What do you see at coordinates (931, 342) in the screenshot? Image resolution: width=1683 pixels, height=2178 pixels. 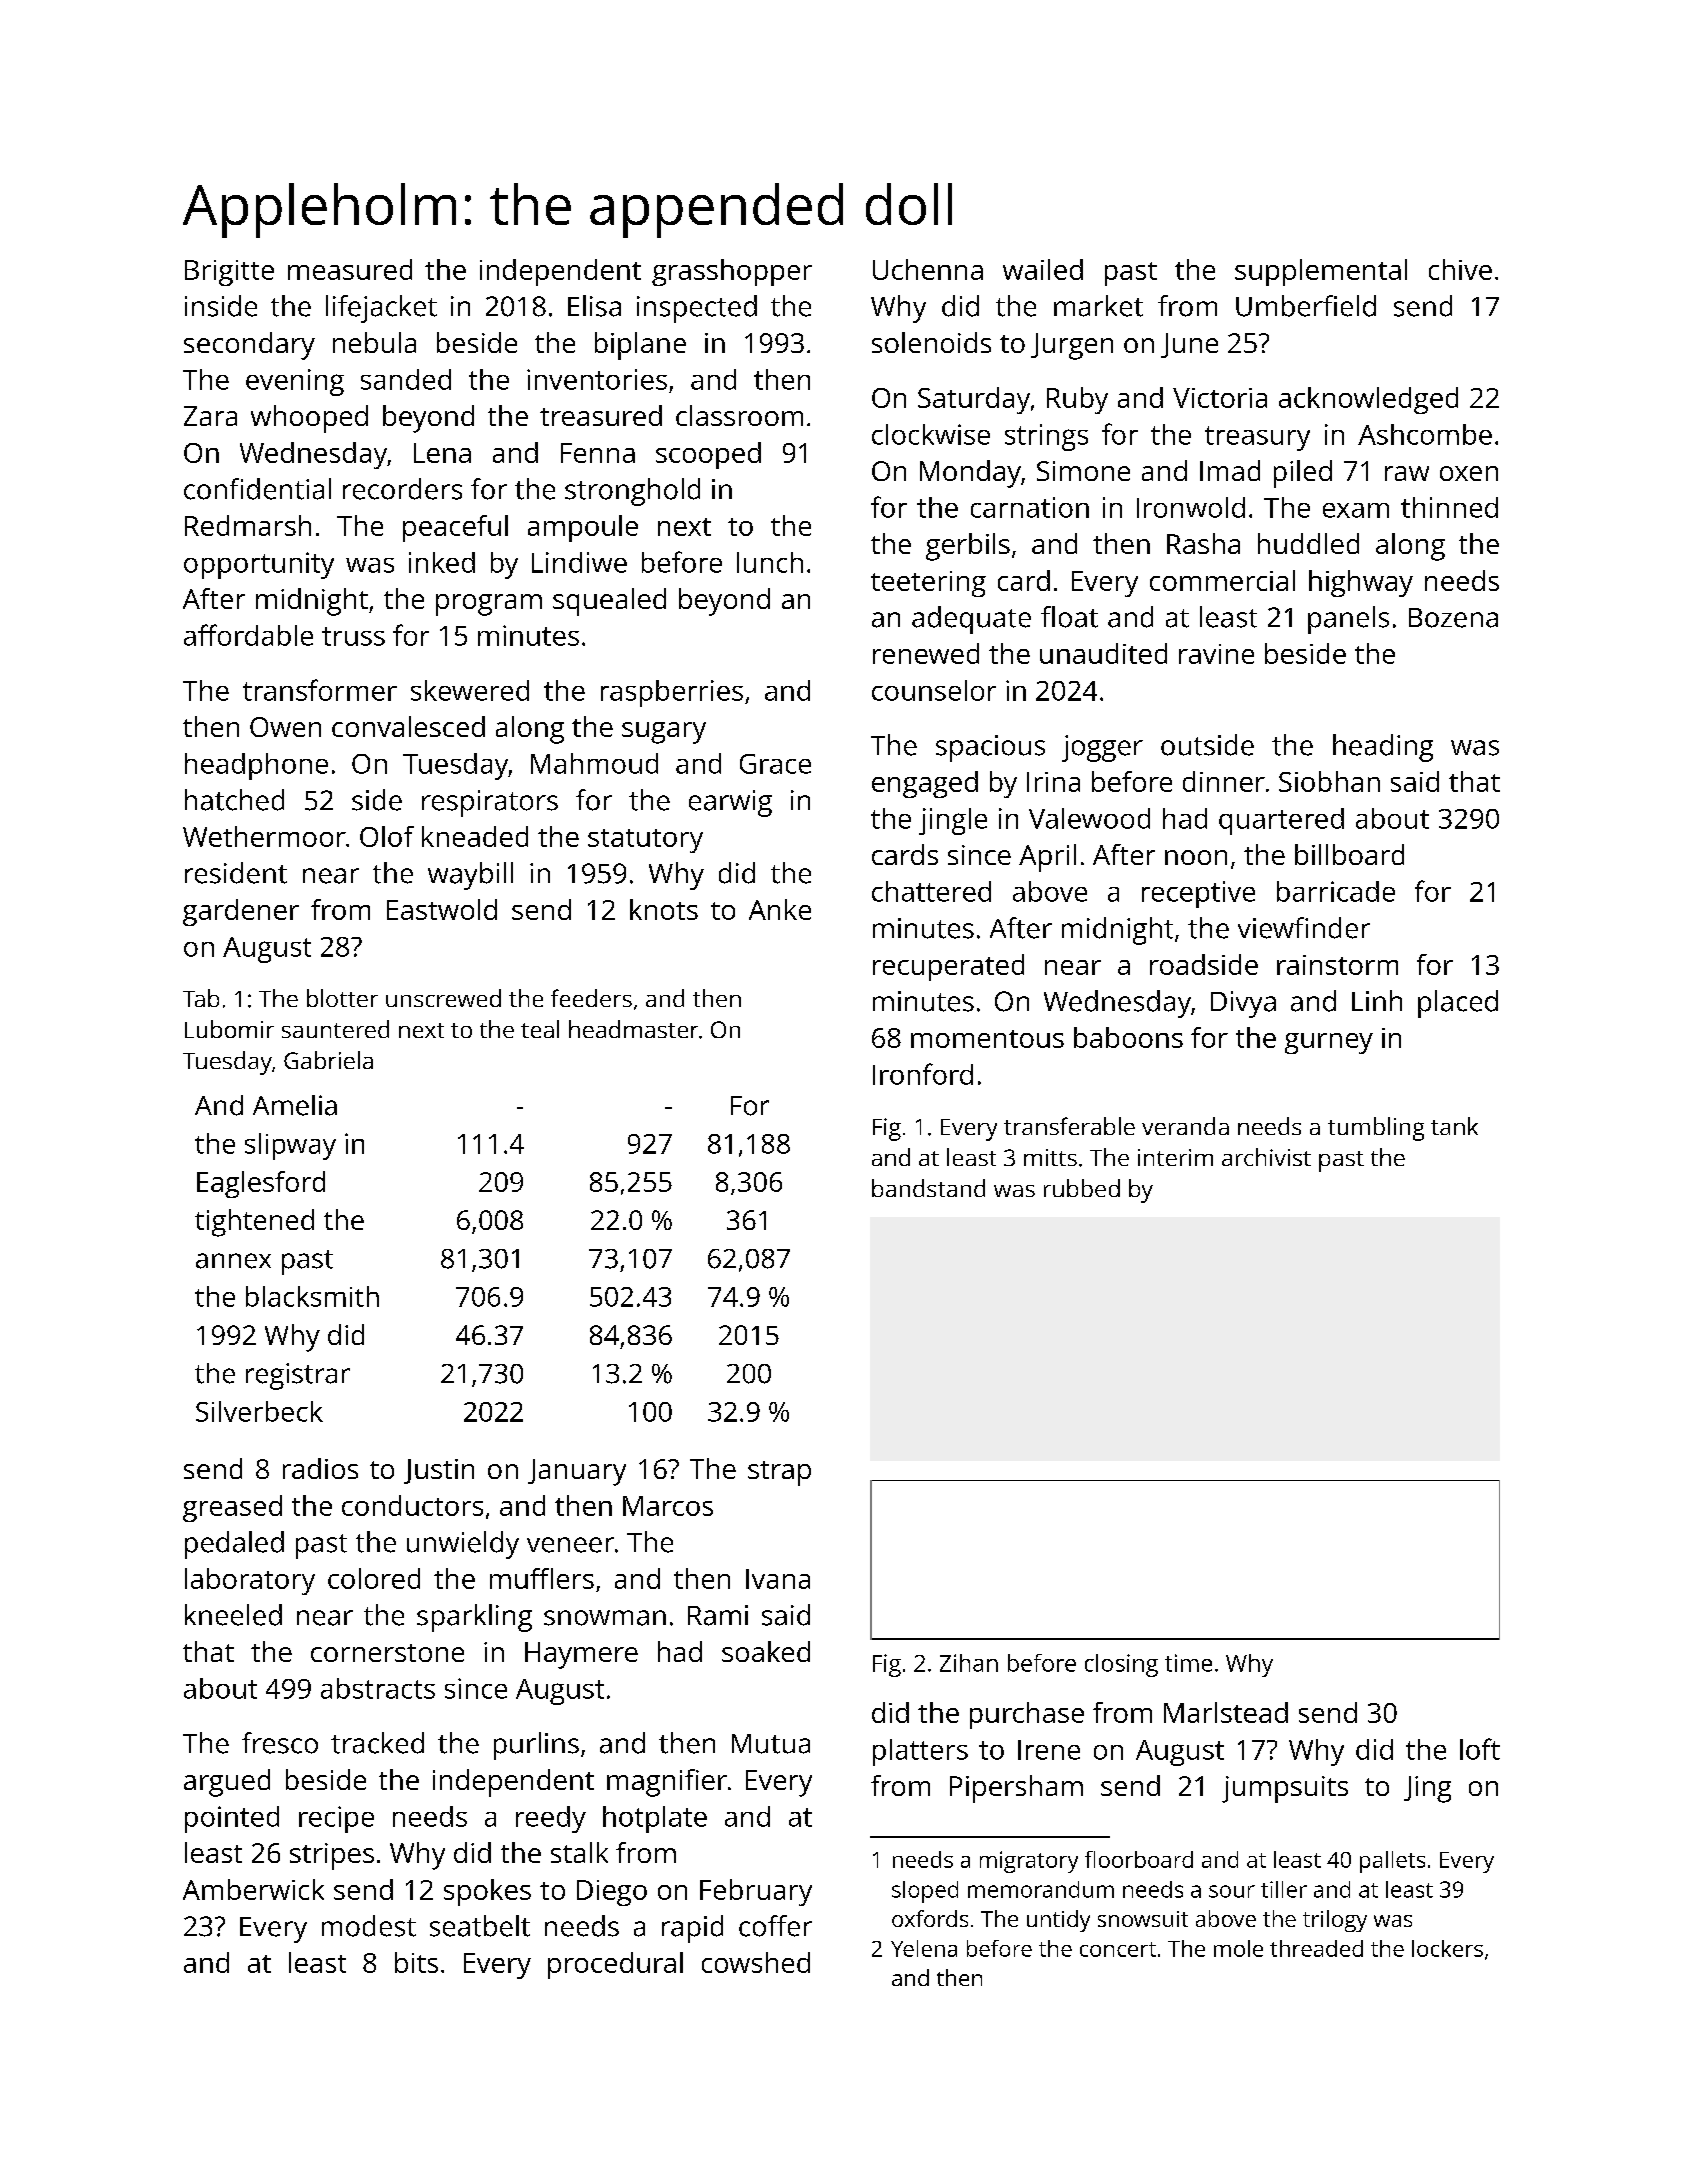 I see `solenoids` at bounding box center [931, 342].
